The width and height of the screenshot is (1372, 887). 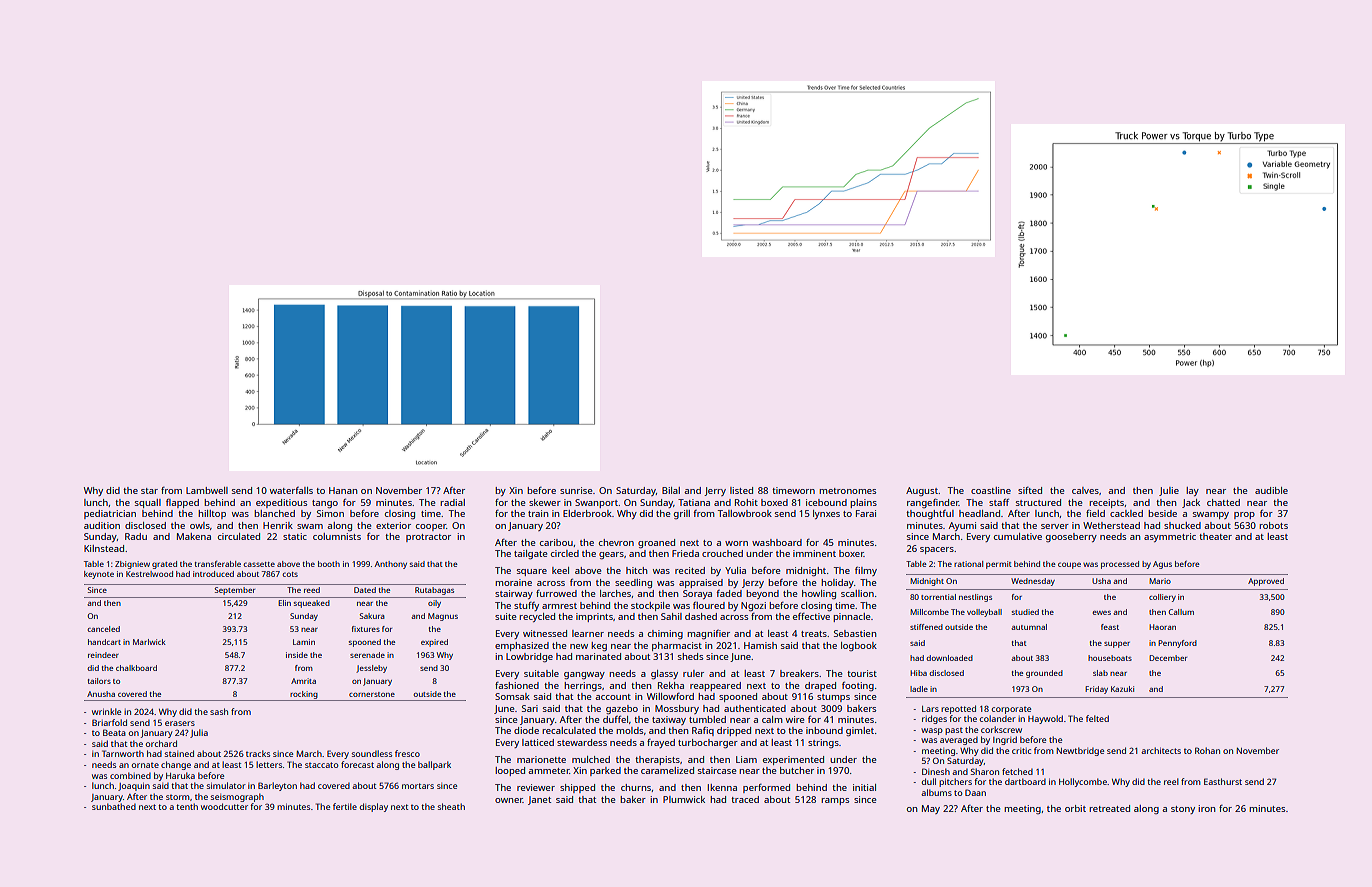 I want to click on Ngozi, so click(x=753, y=606).
